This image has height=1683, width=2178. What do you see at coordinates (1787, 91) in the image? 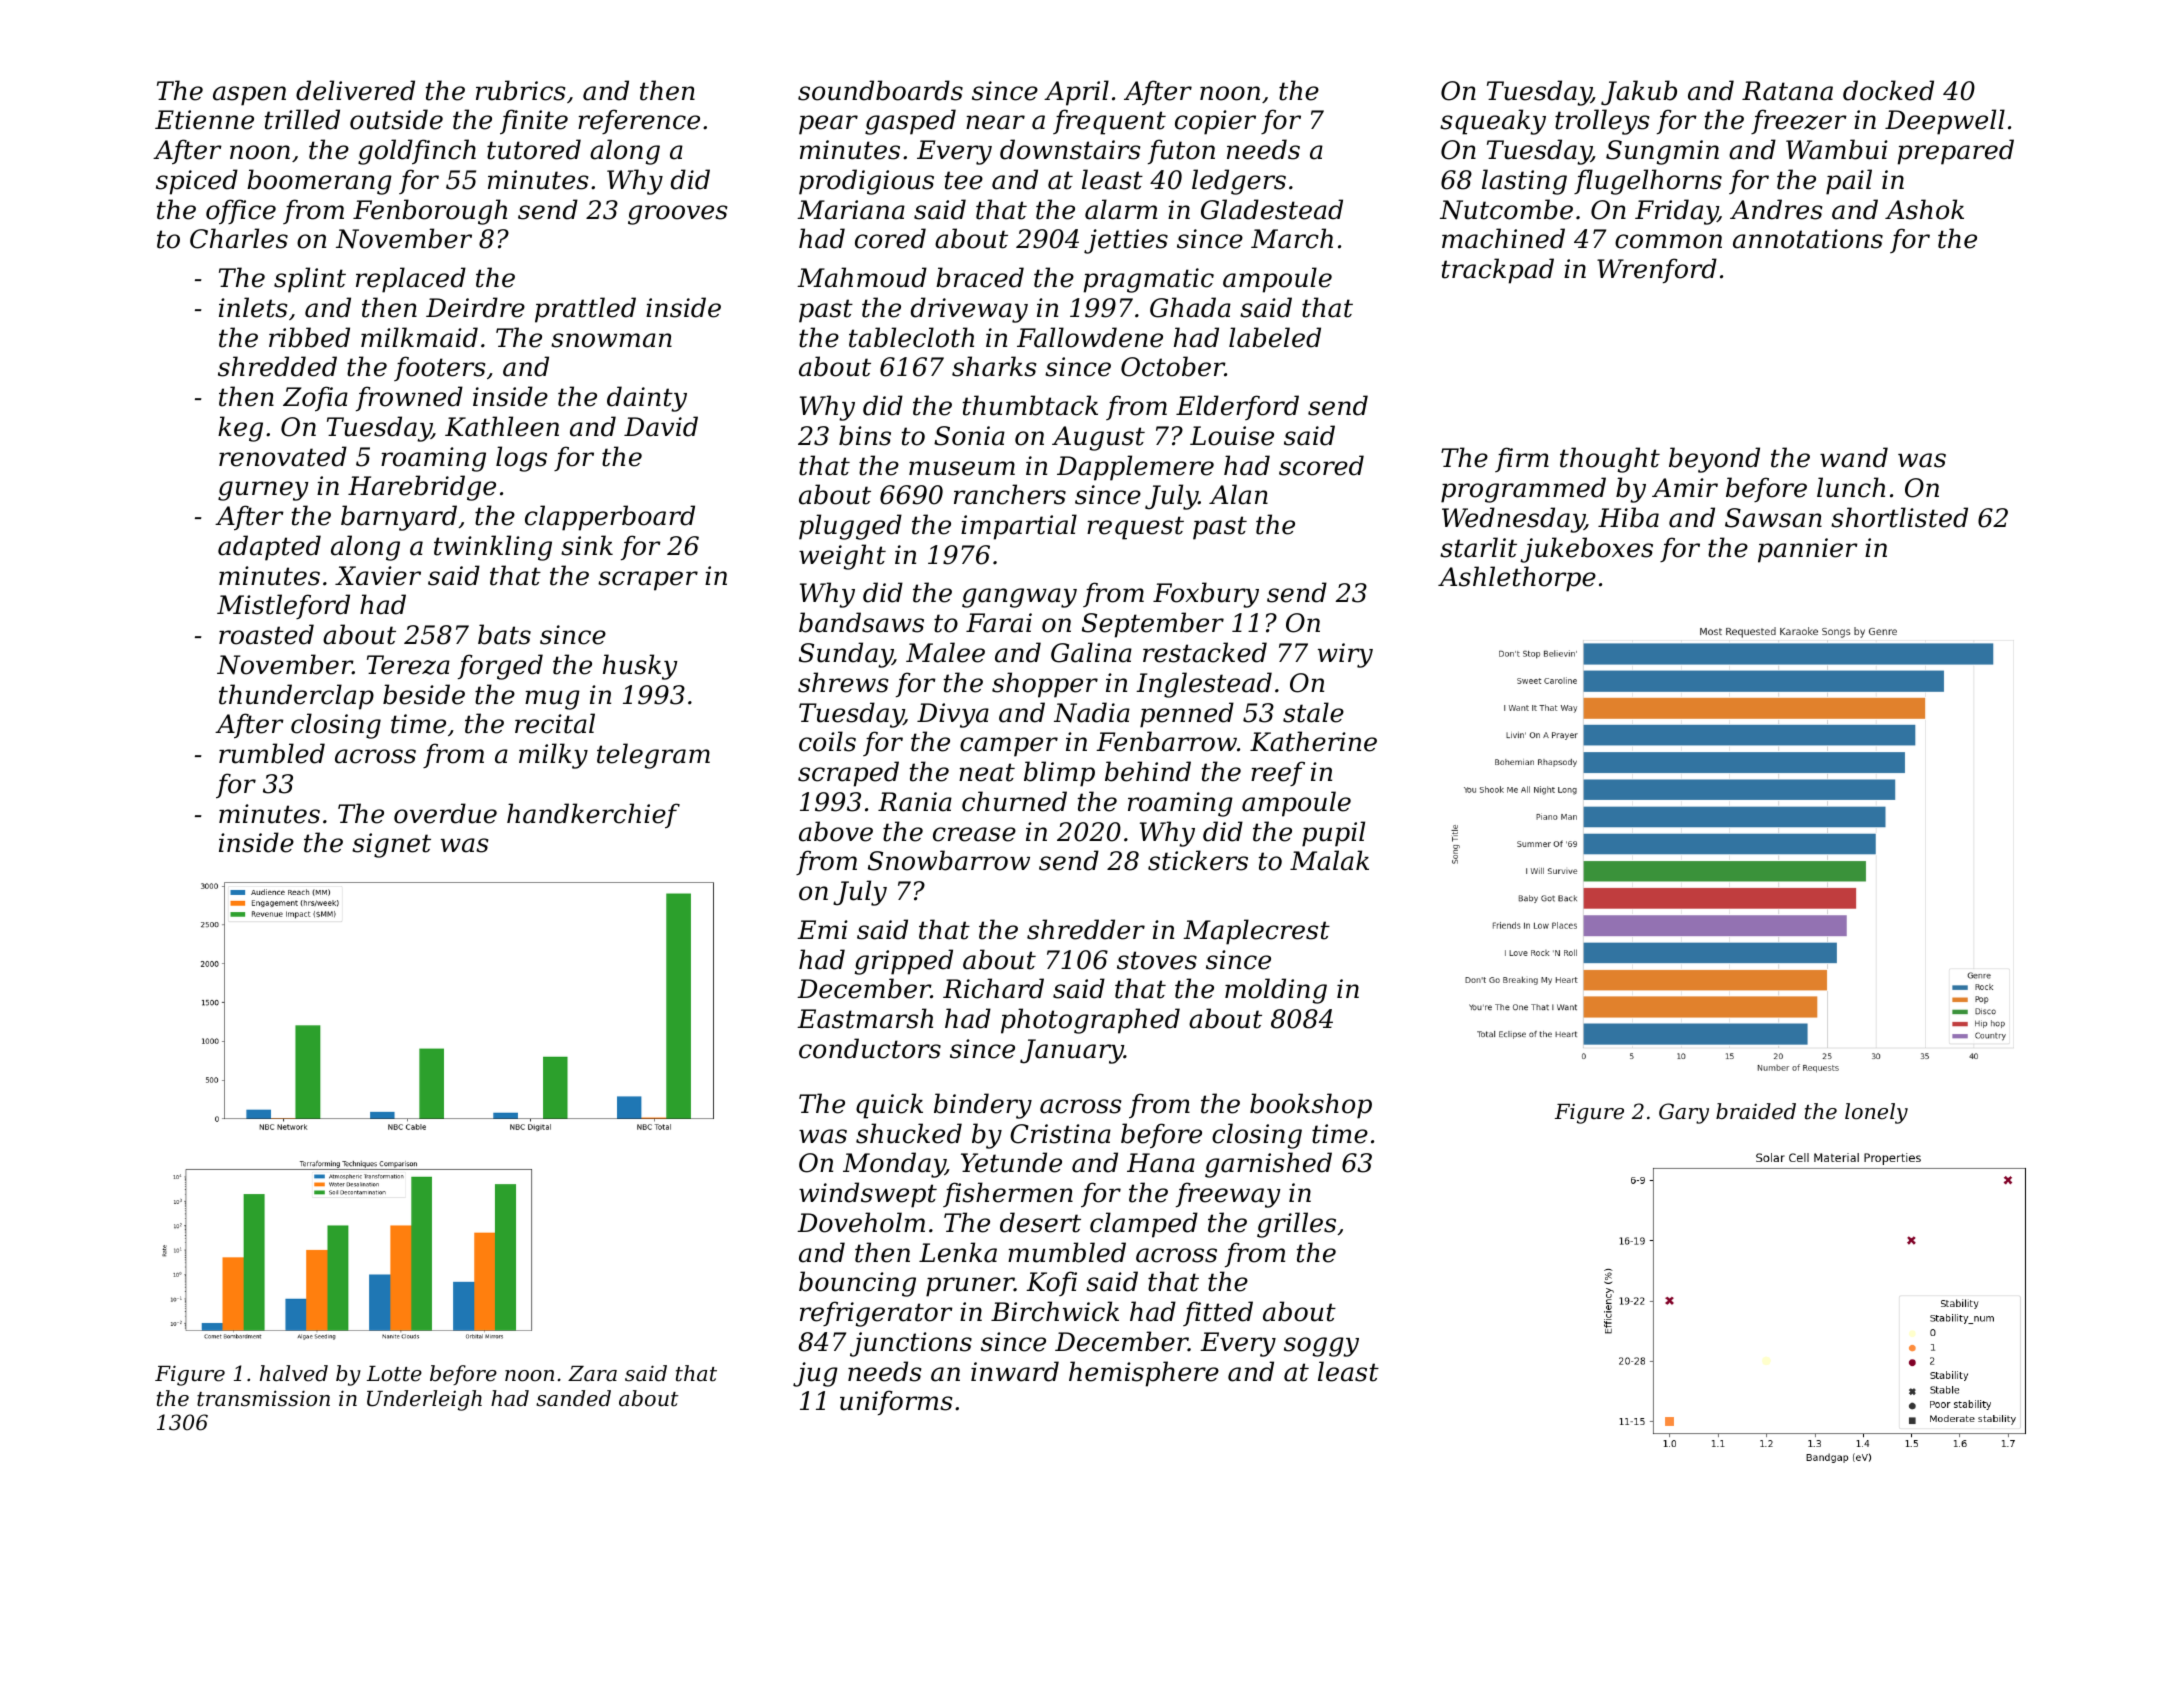
I see `Ratana` at bounding box center [1787, 91].
